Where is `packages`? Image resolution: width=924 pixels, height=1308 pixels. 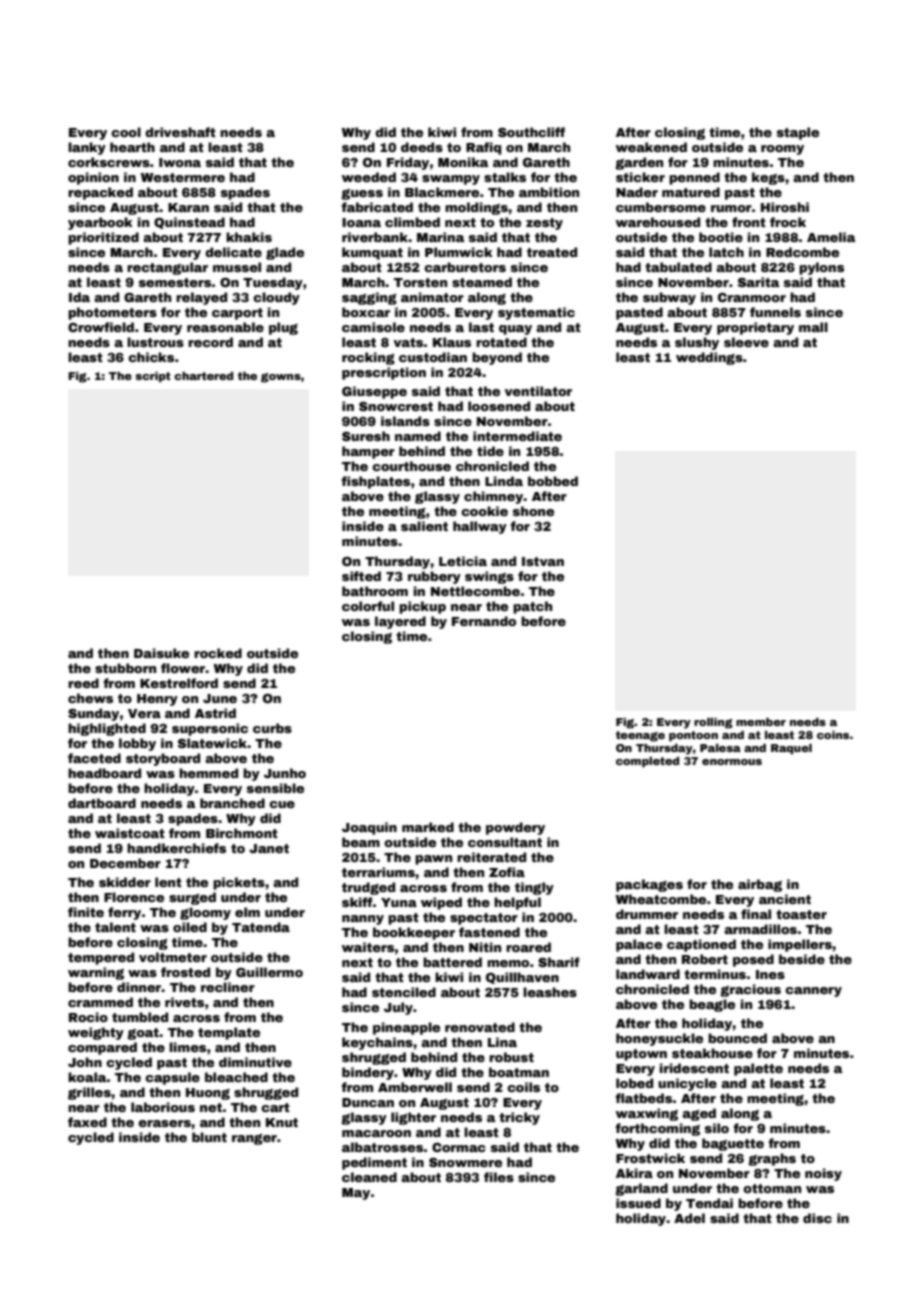
packages is located at coordinates (649, 885).
